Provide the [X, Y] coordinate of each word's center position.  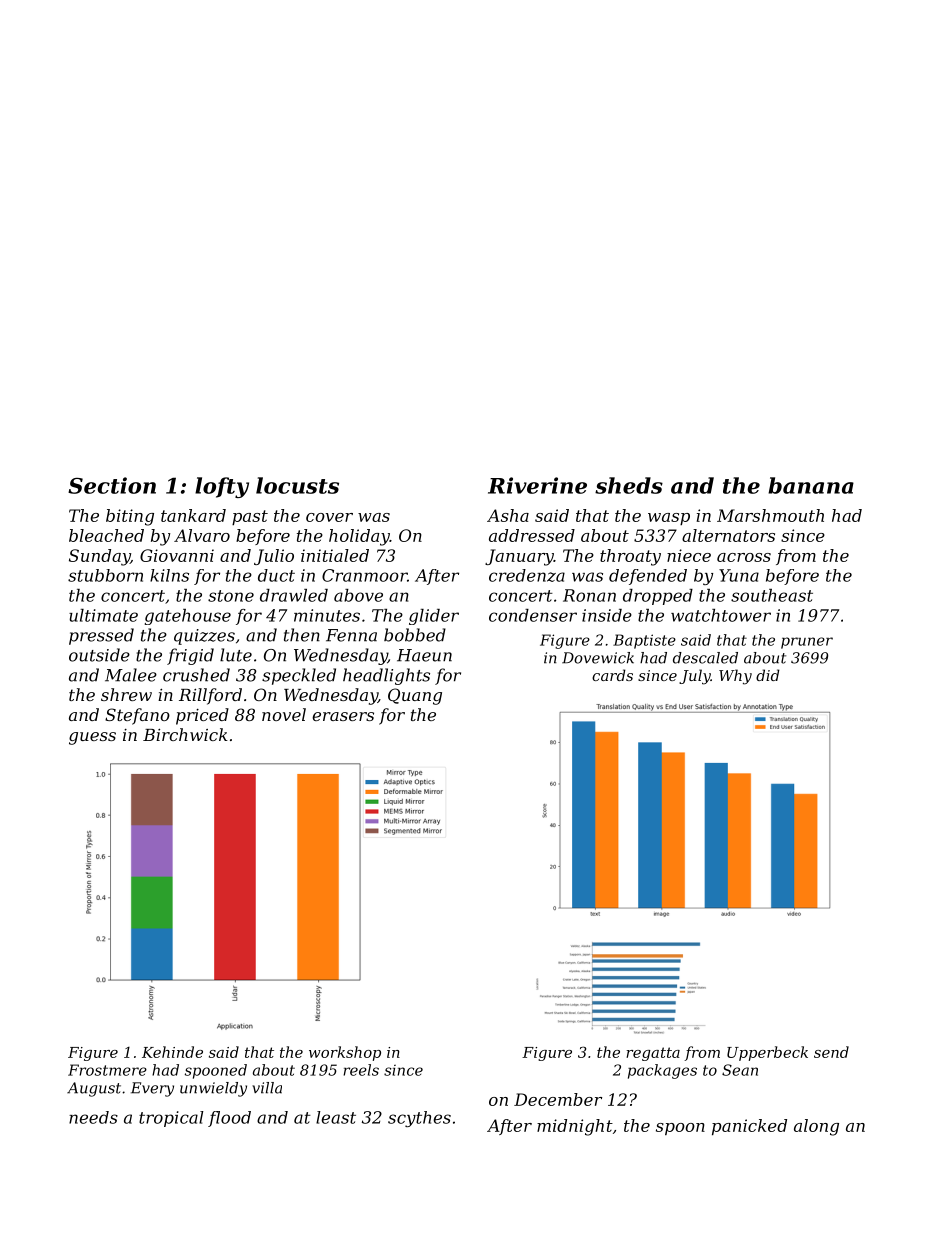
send [831, 1052]
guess [92, 738]
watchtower [721, 615]
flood [229, 1119]
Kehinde [172, 1052]
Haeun [424, 655]
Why [735, 677]
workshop [345, 1053]
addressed [532, 535]
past [250, 517]
